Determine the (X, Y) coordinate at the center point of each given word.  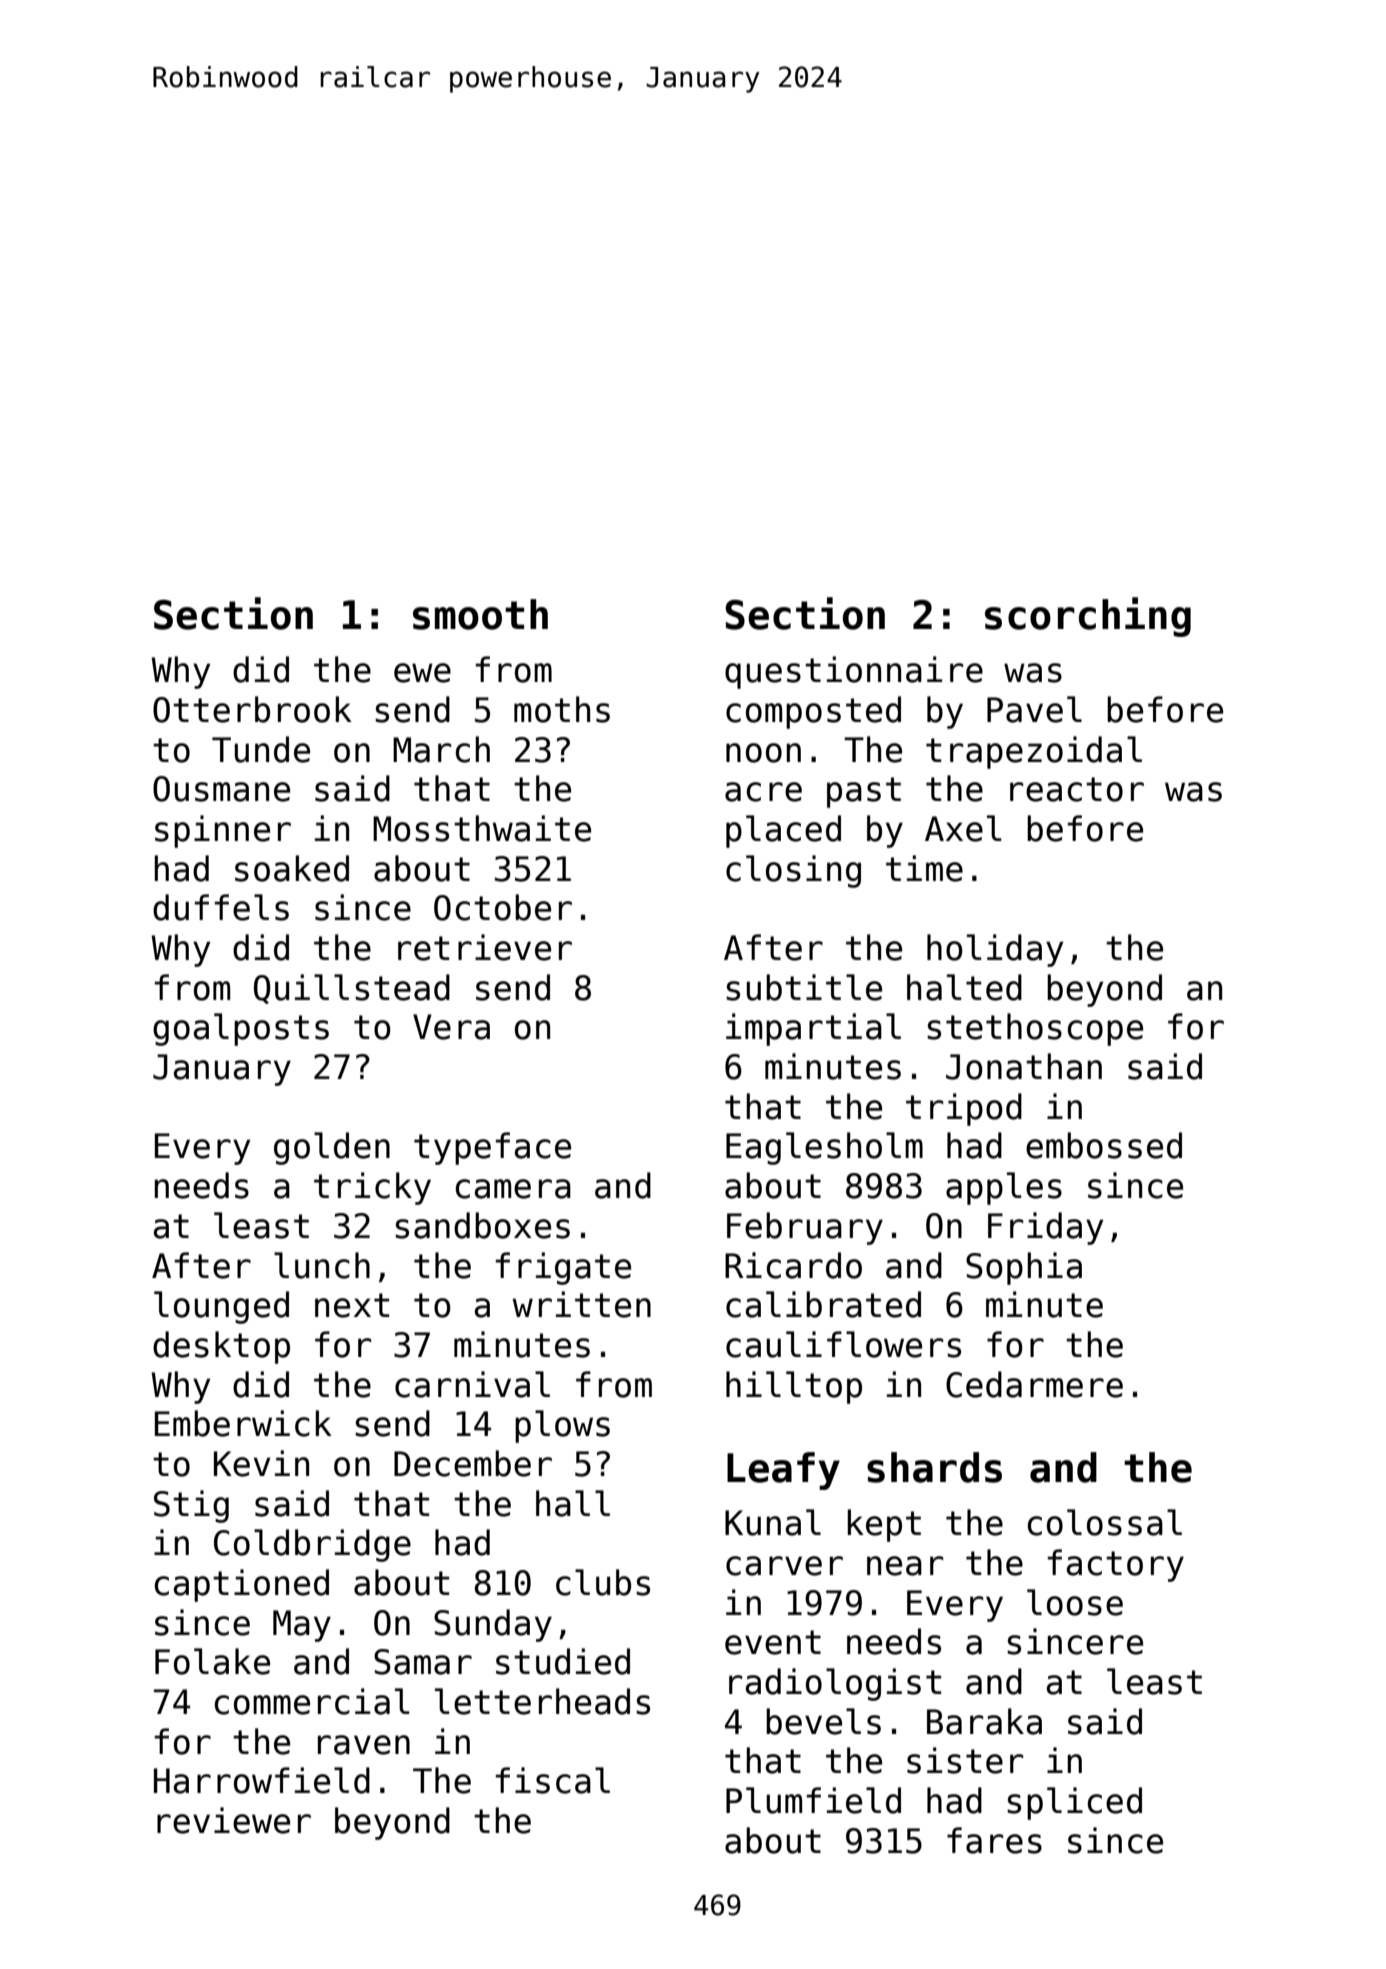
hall (573, 1503)
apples (1004, 1188)
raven (364, 1745)
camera (513, 1189)
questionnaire (854, 672)
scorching (1088, 617)
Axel (963, 828)
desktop (221, 1347)
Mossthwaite (482, 828)
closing (793, 871)
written (581, 1304)
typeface (492, 1148)
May (302, 1626)
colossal (1105, 1522)
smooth (480, 614)
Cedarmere (1034, 1384)
